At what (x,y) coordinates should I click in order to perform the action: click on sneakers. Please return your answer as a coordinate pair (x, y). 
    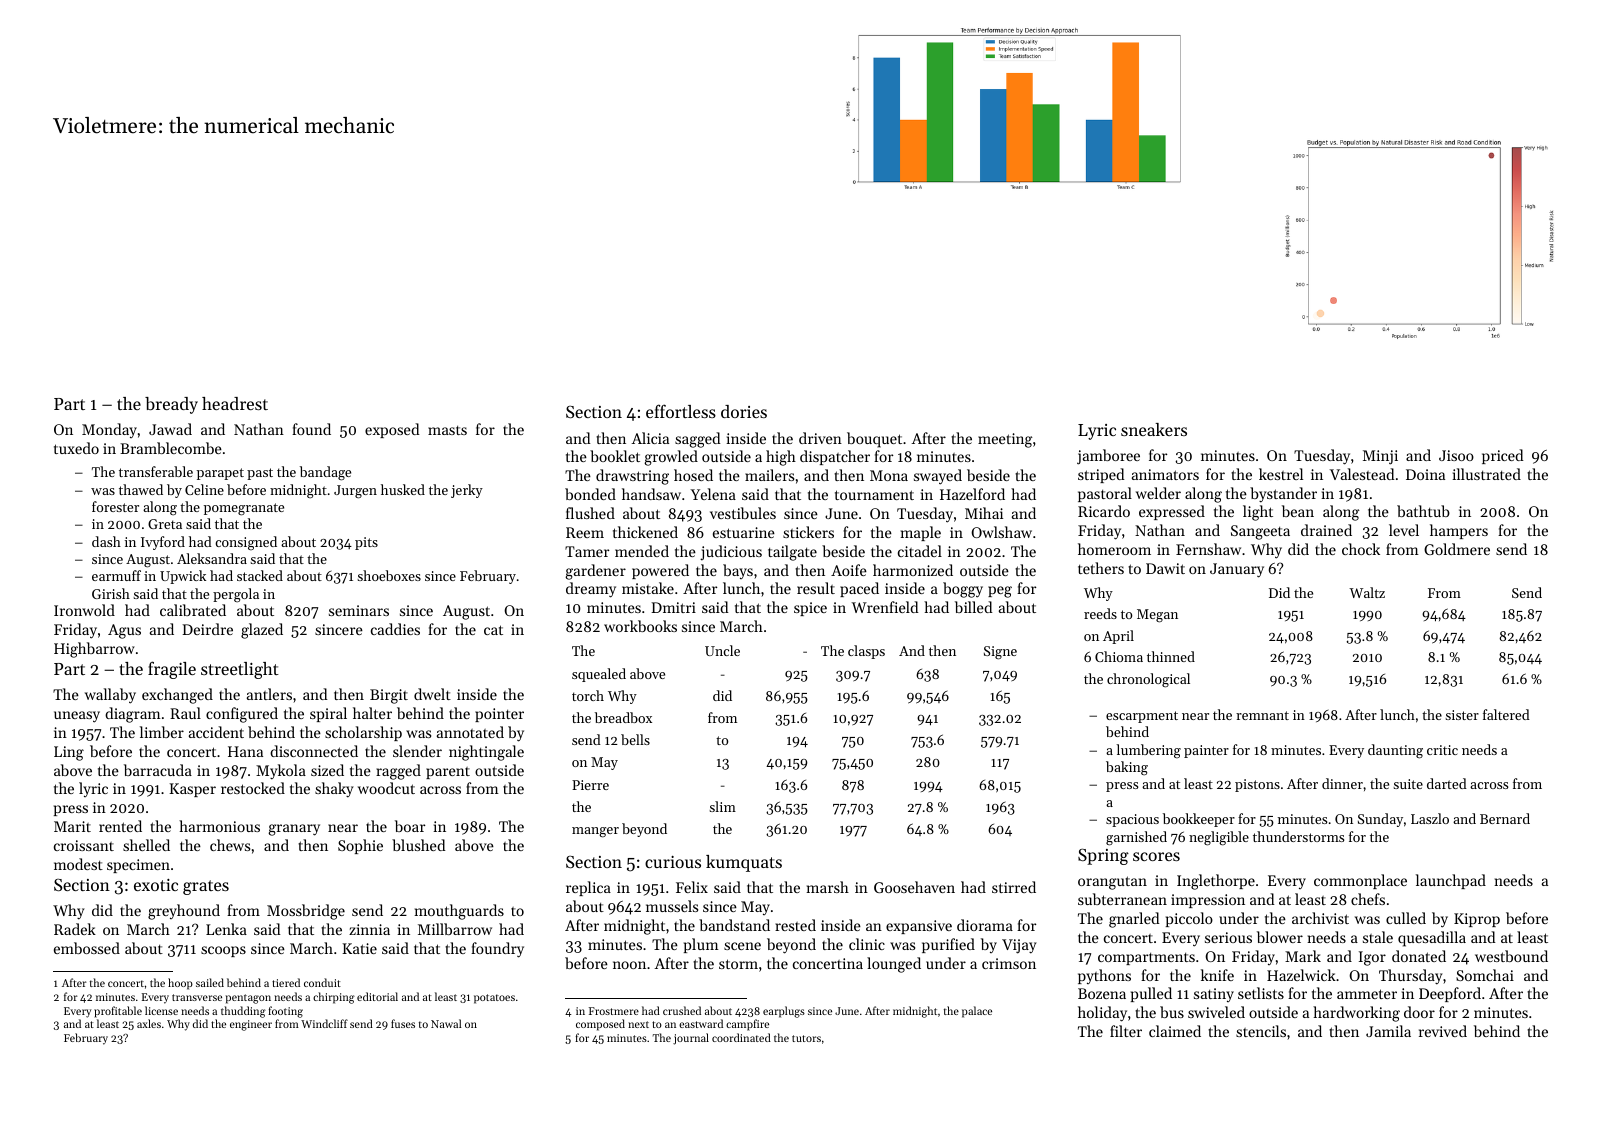
    Looking at the image, I should click on (1154, 429).
